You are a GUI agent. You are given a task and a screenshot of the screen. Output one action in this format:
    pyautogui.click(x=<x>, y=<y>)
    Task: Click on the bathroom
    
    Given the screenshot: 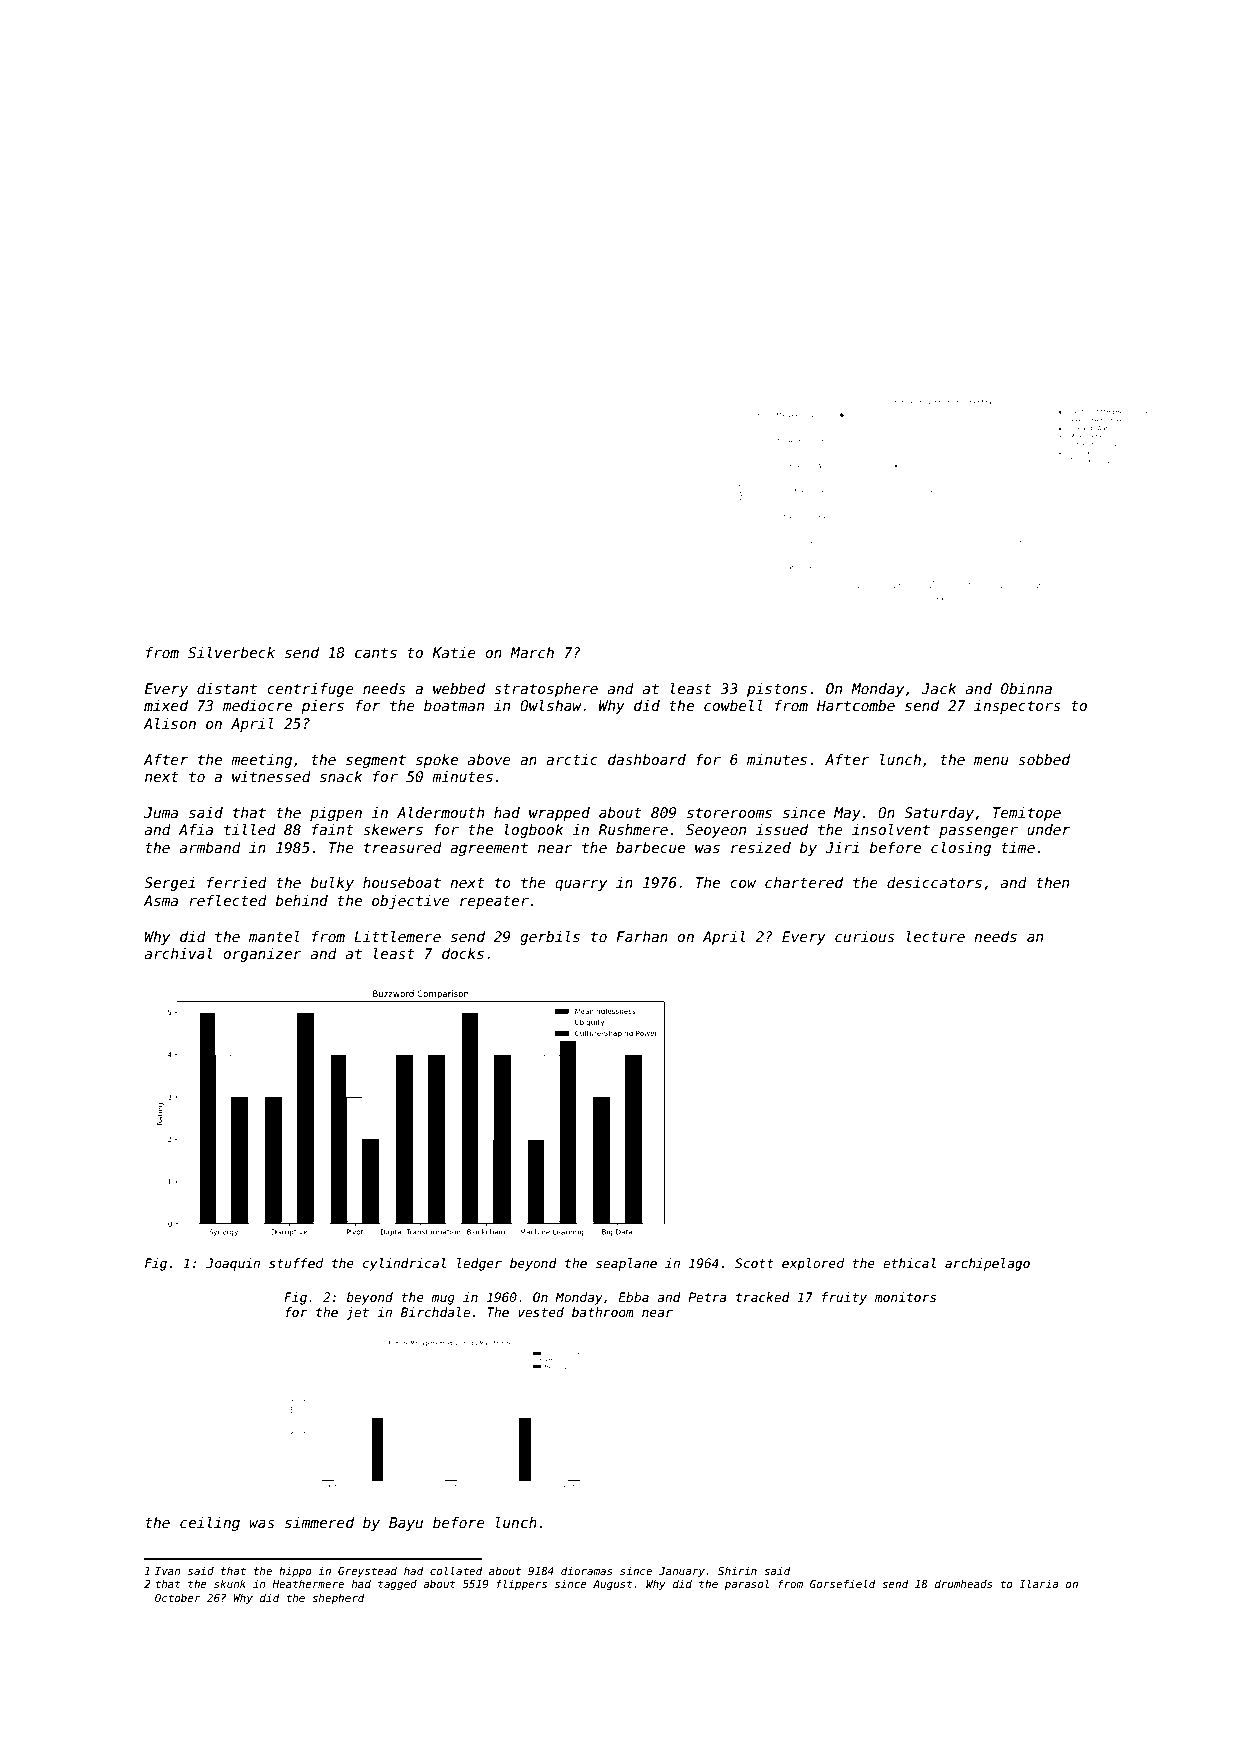 What is the action you would take?
    pyautogui.click(x=603, y=1312)
